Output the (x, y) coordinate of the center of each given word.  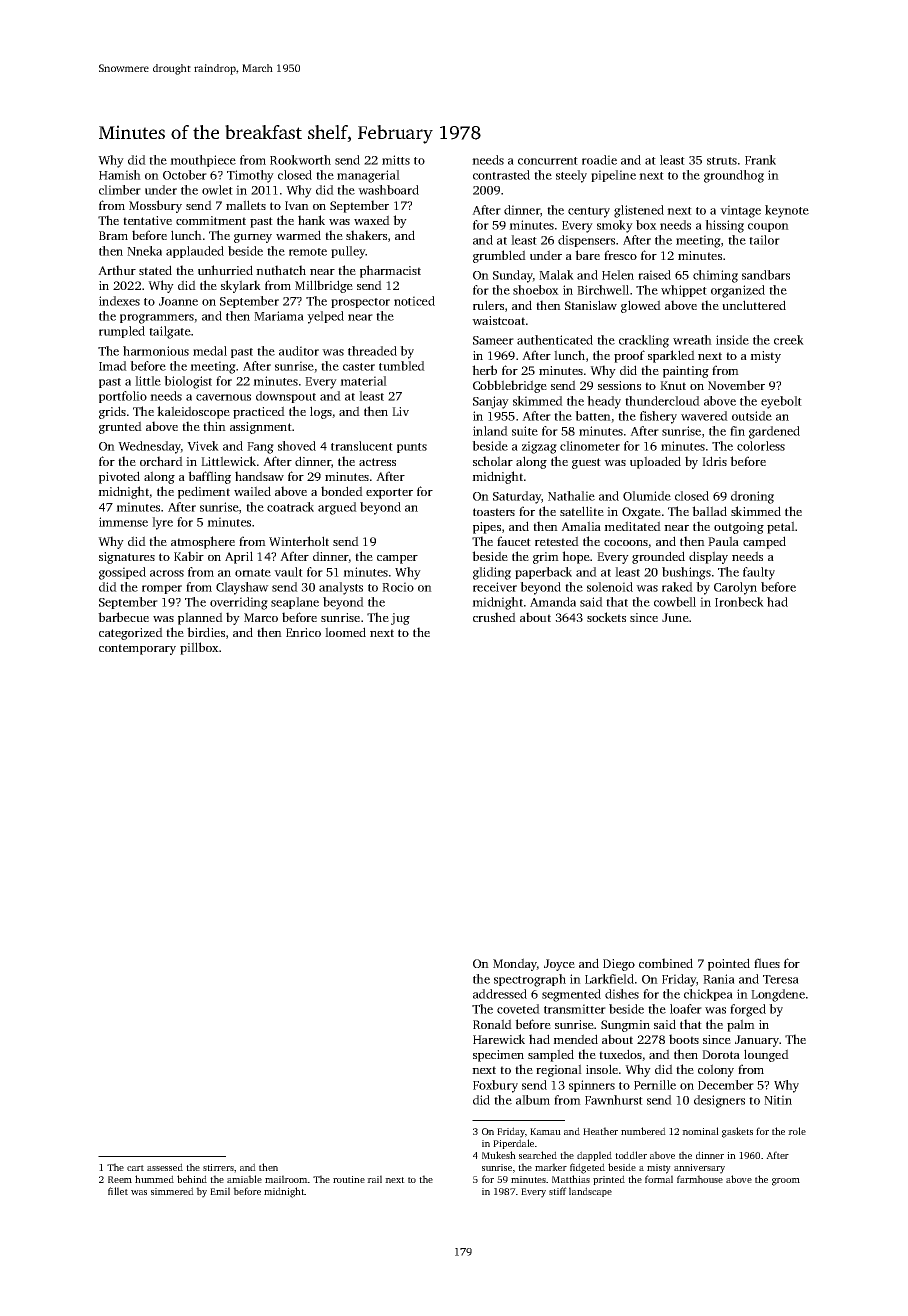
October (185, 175)
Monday (515, 964)
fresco (620, 255)
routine (349, 1179)
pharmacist (390, 271)
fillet (118, 1191)
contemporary (137, 649)
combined (666, 963)
